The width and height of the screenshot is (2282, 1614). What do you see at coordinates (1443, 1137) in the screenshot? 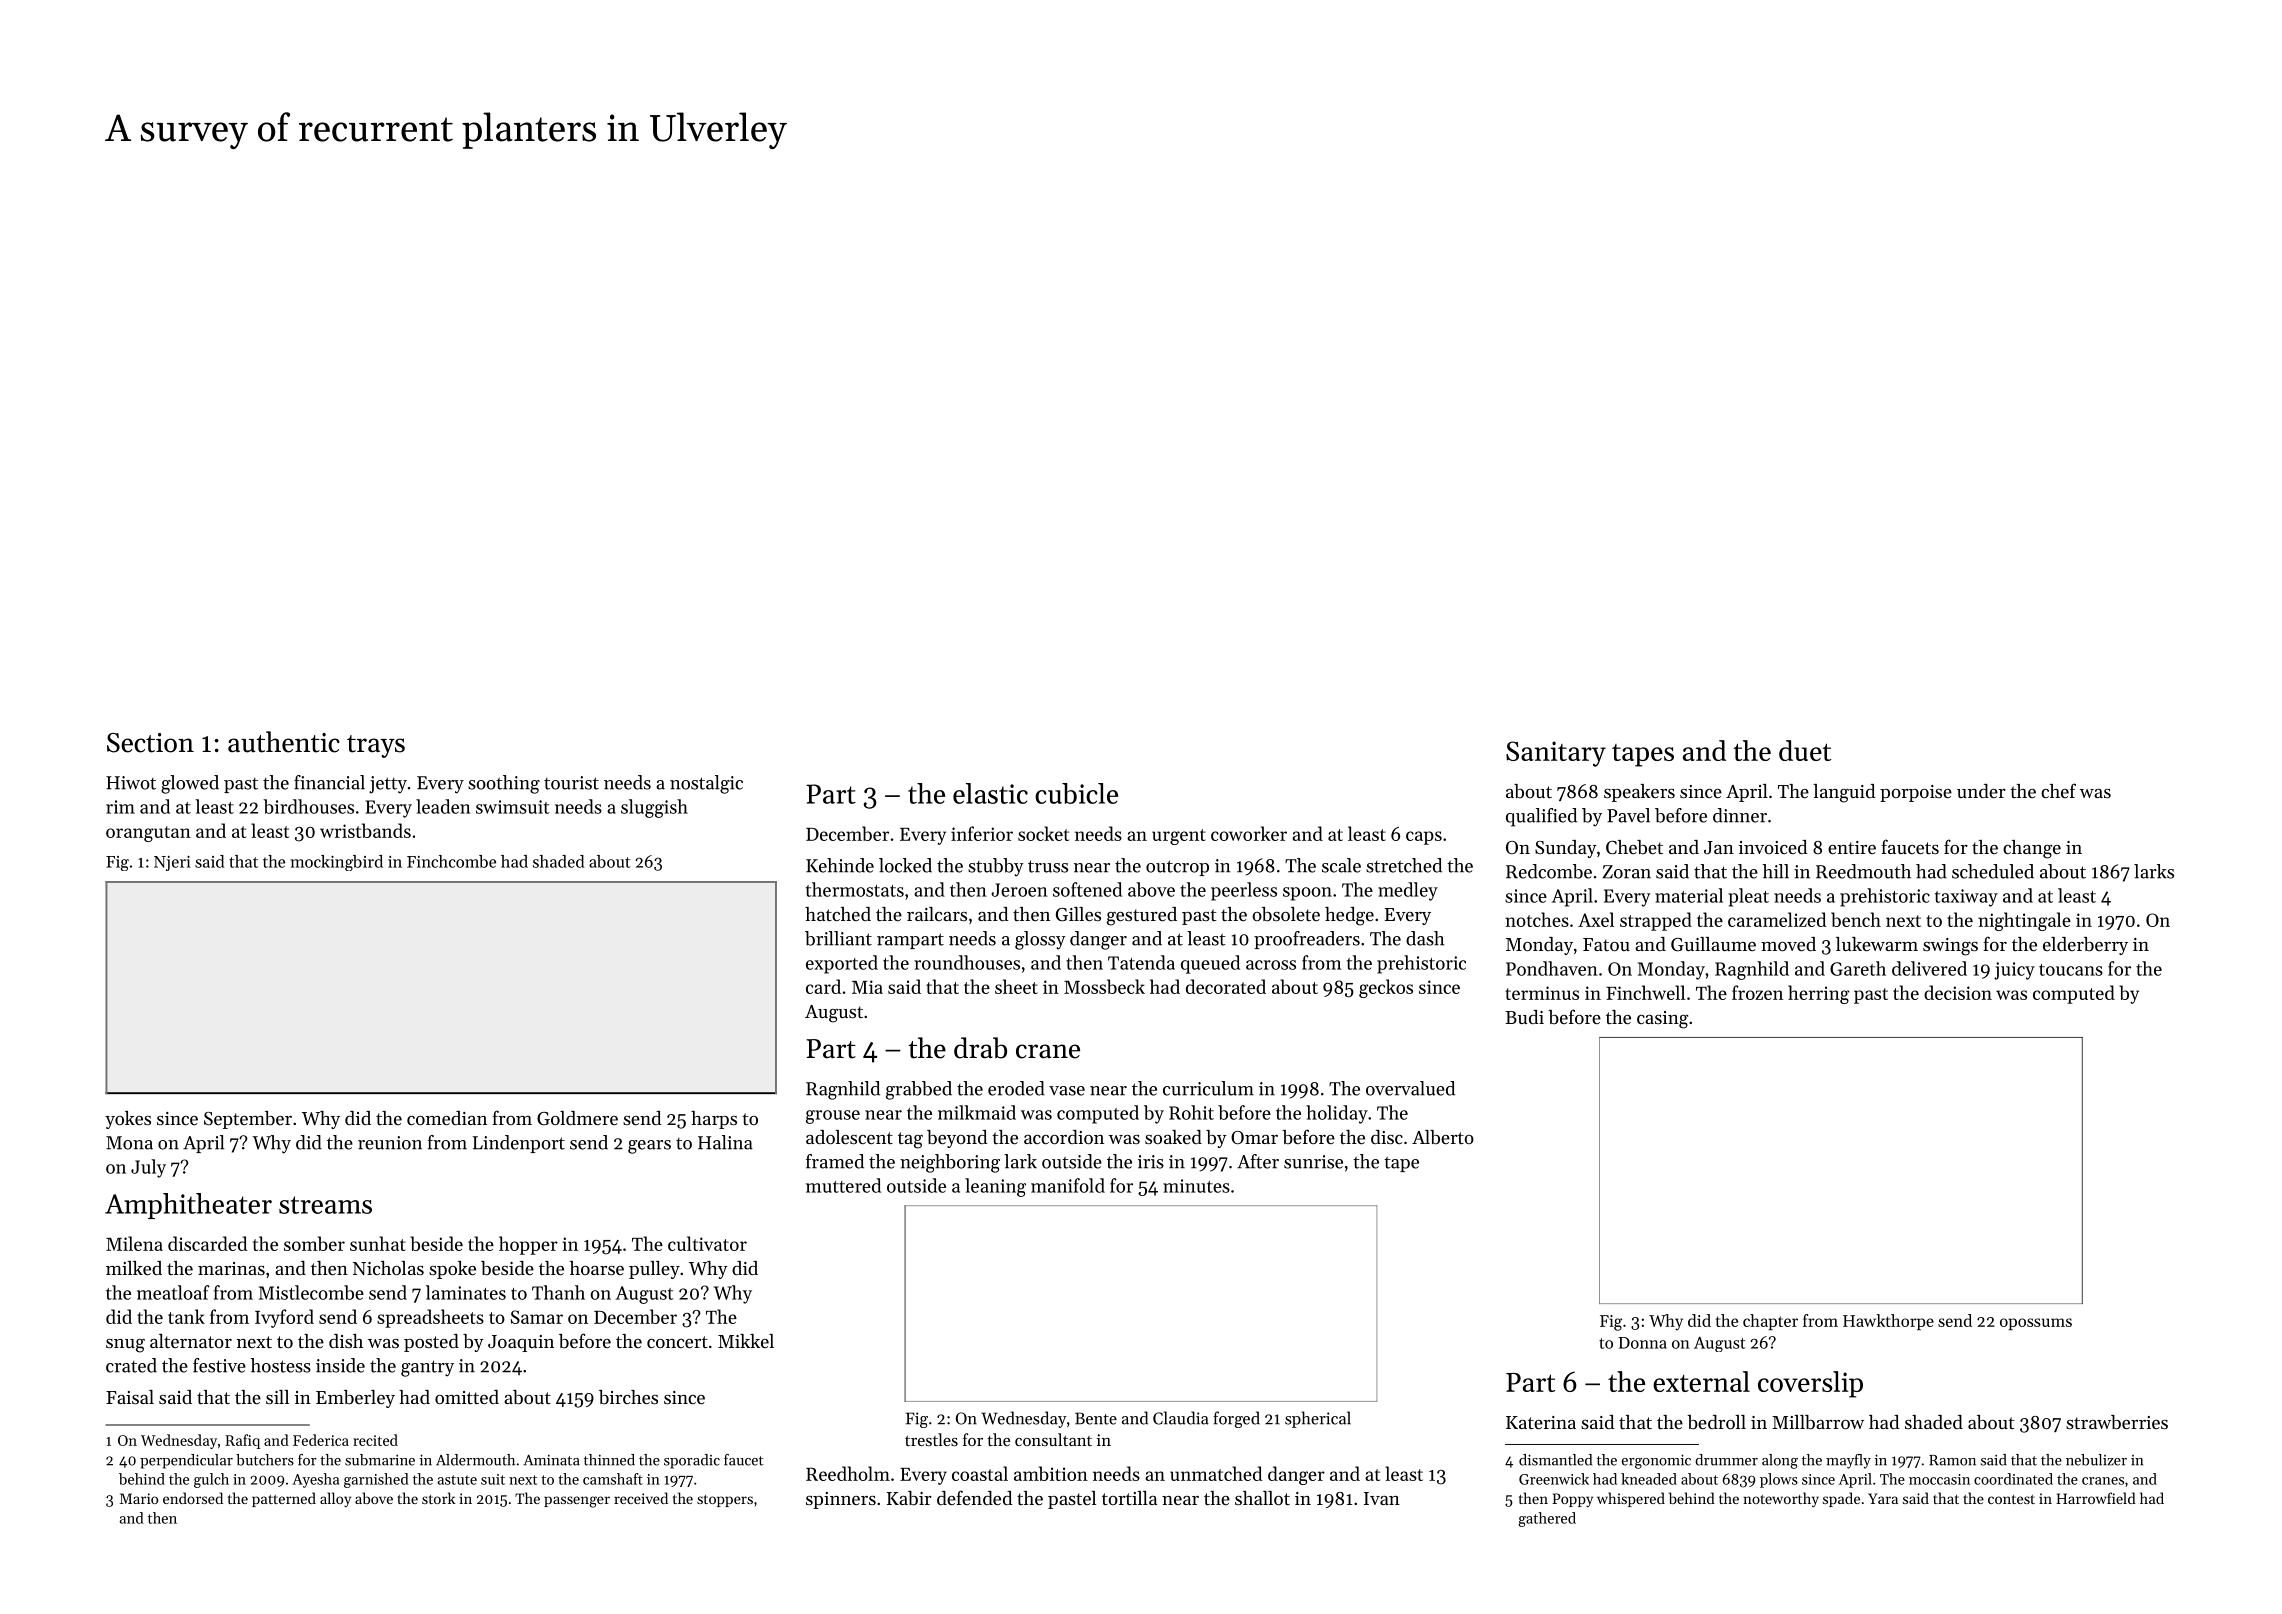
I see `Alberto` at bounding box center [1443, 1137].
